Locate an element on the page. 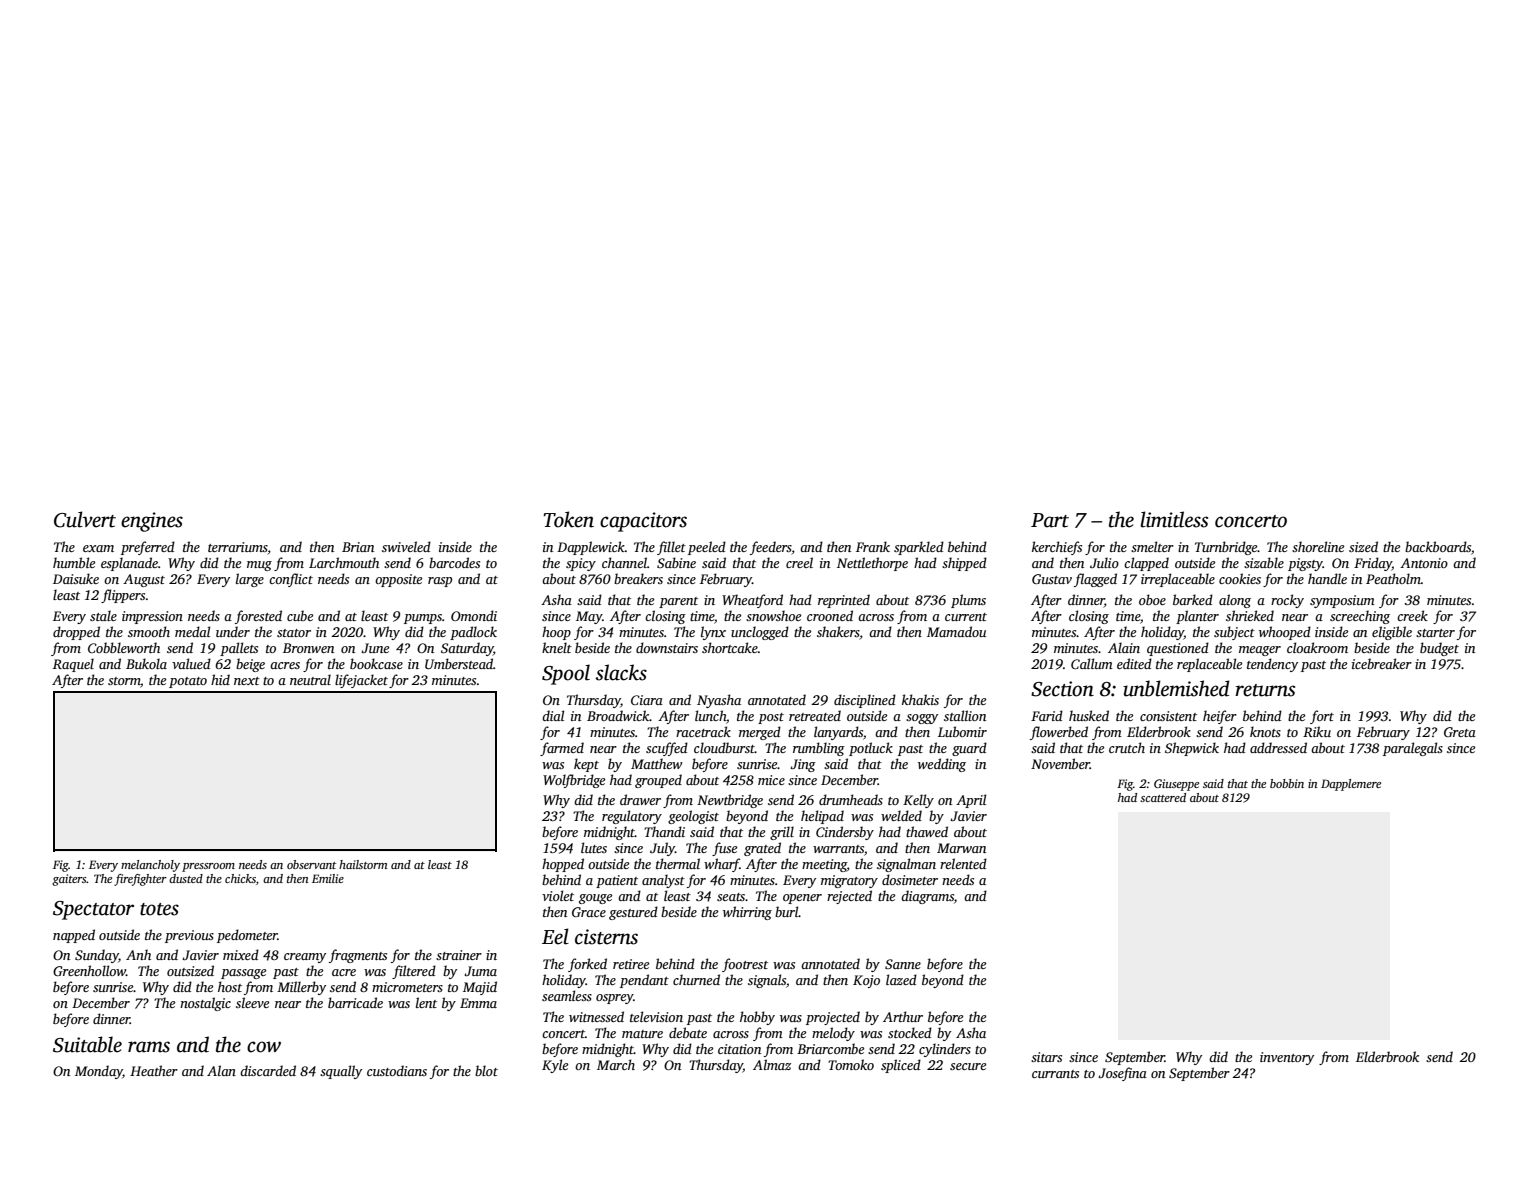 This image has width=1529, height=1181. dial is located at coordinates (553, 715).
